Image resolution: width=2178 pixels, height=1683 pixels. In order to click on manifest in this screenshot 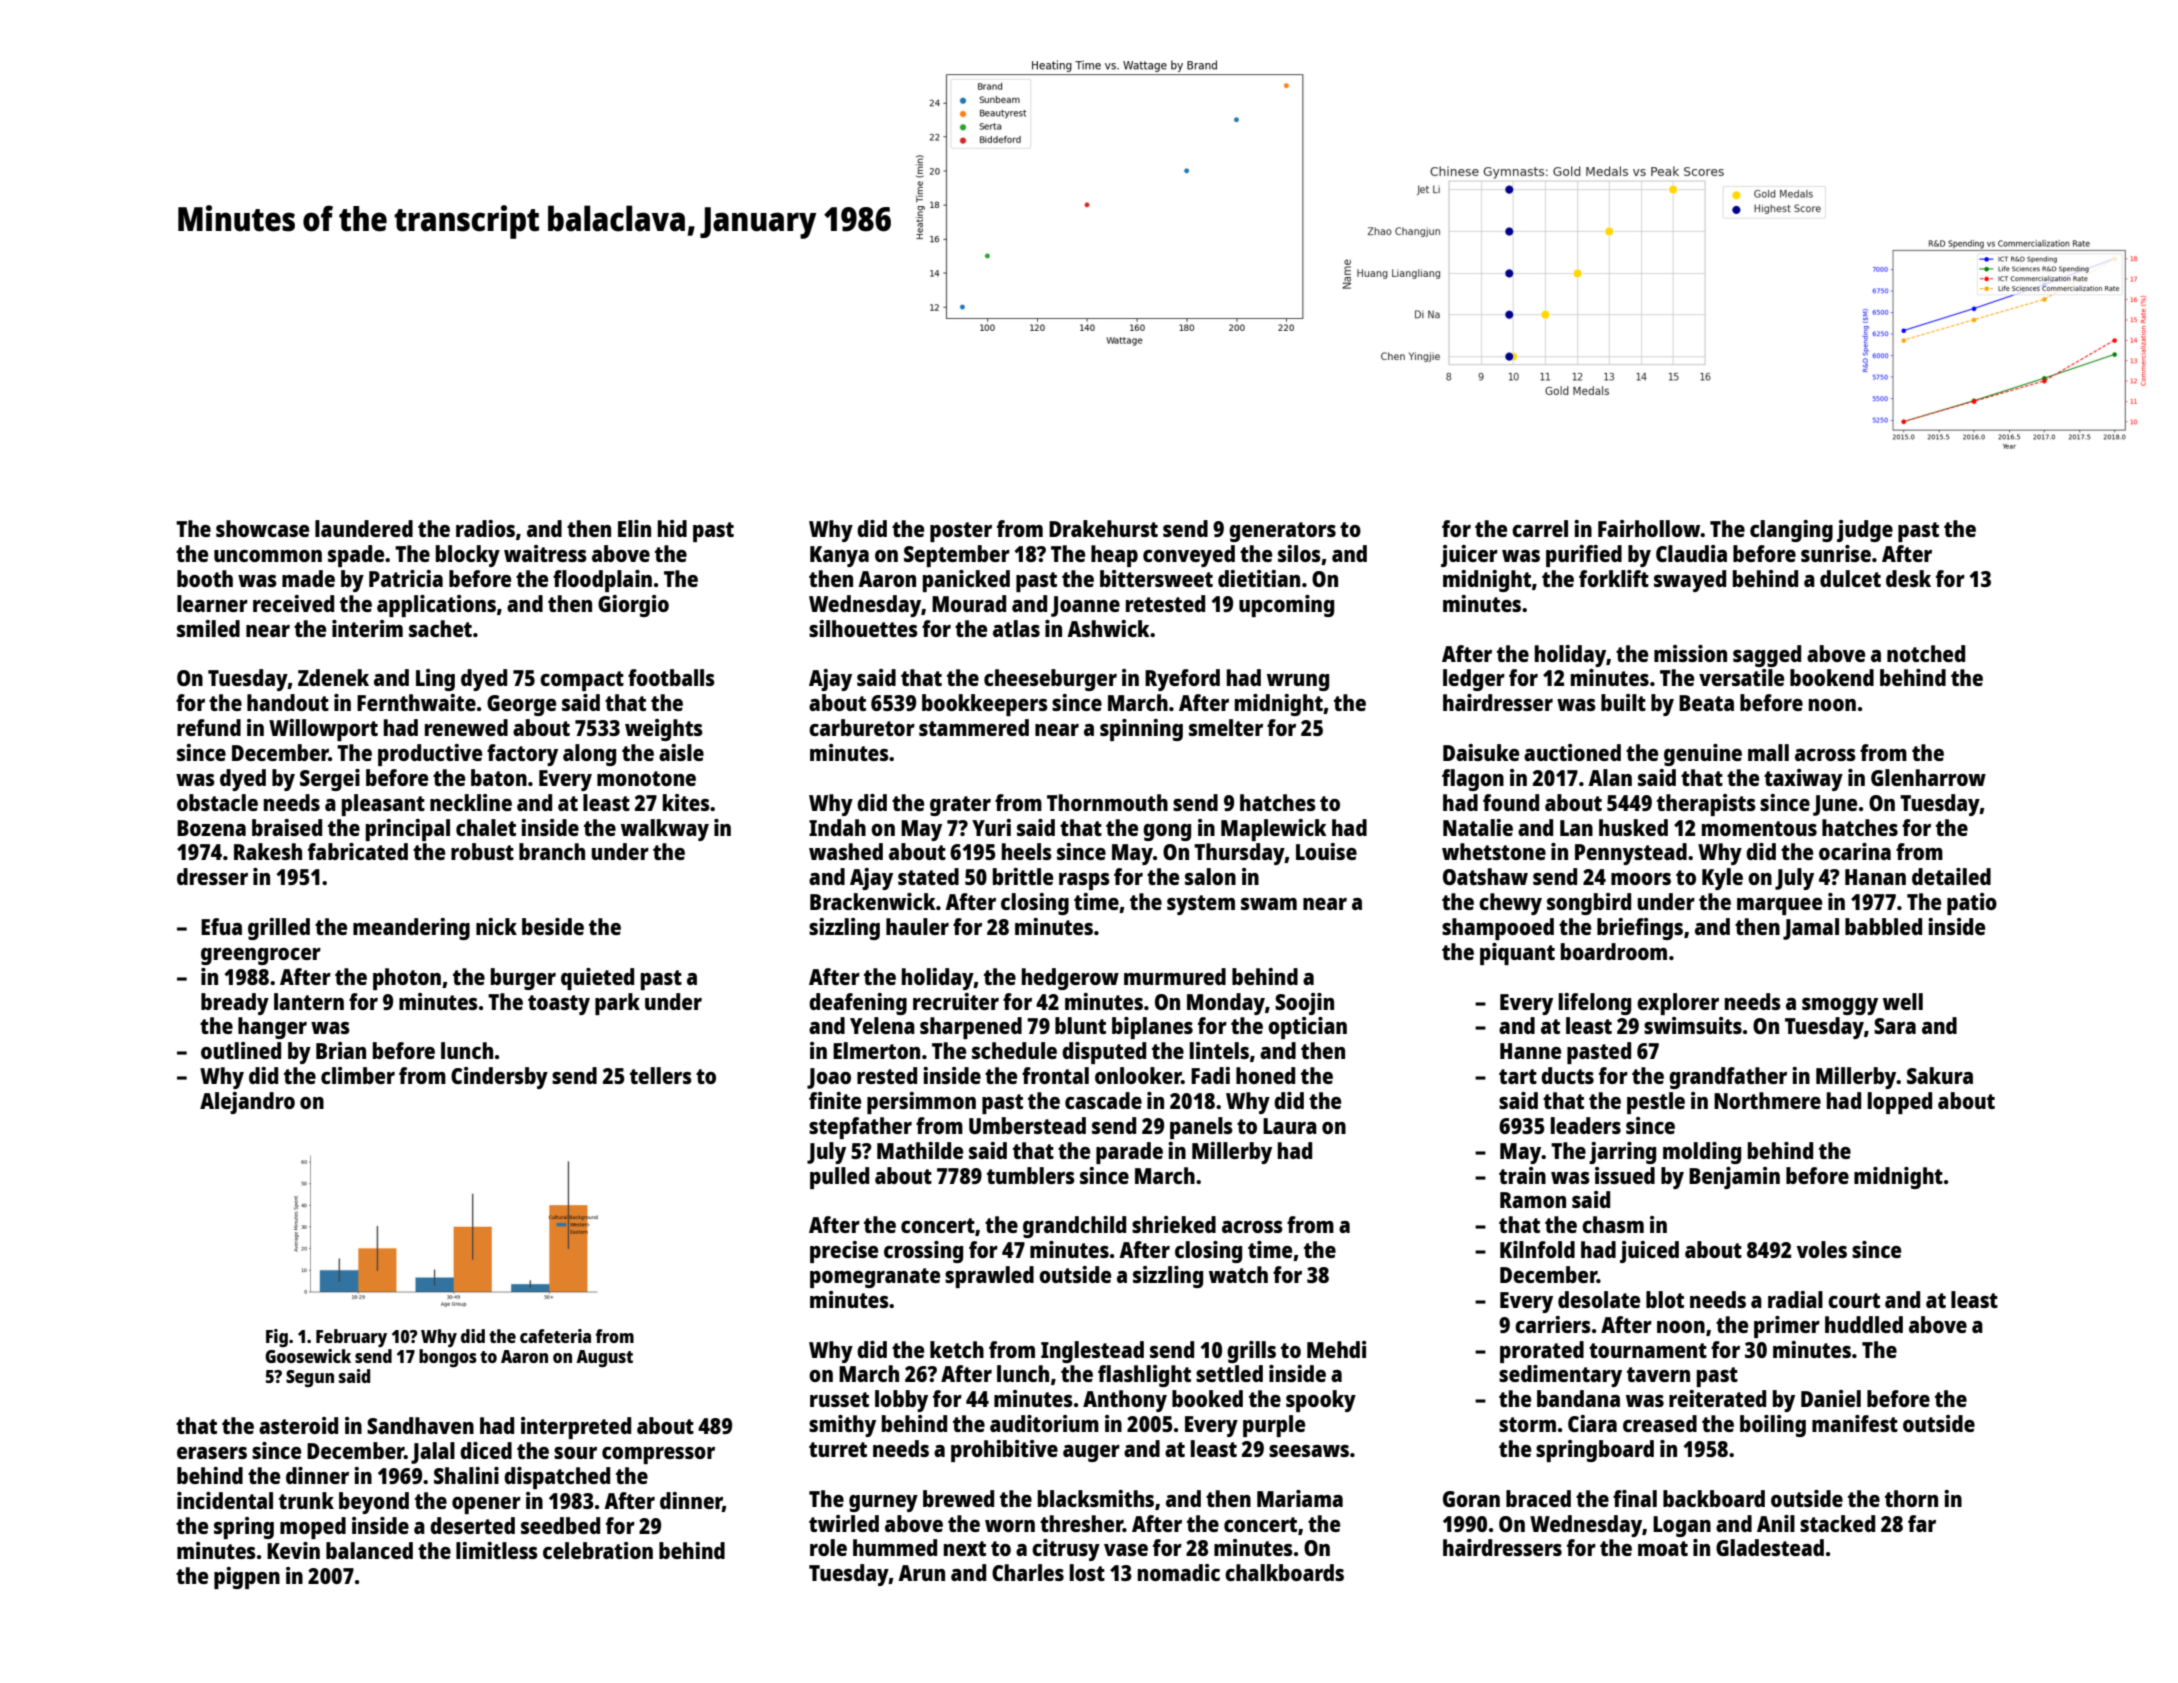, I will do `click(1855, 1423)`.
